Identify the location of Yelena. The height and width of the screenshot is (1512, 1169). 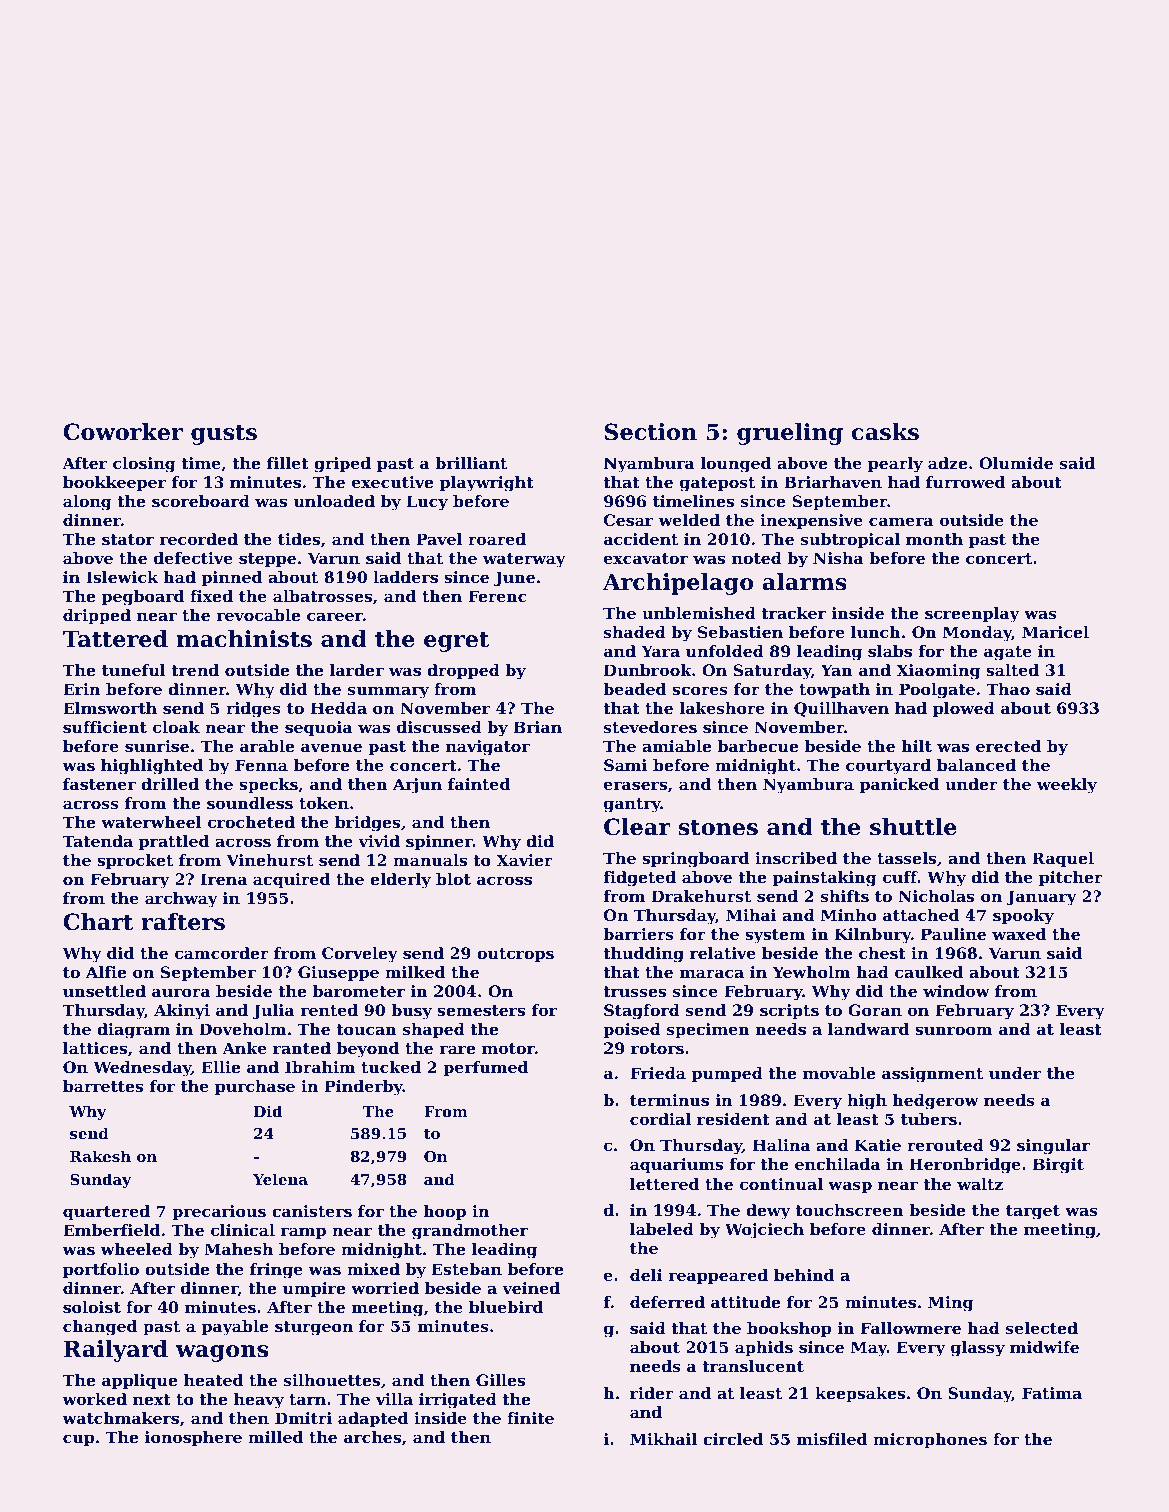
(280, 1179).
